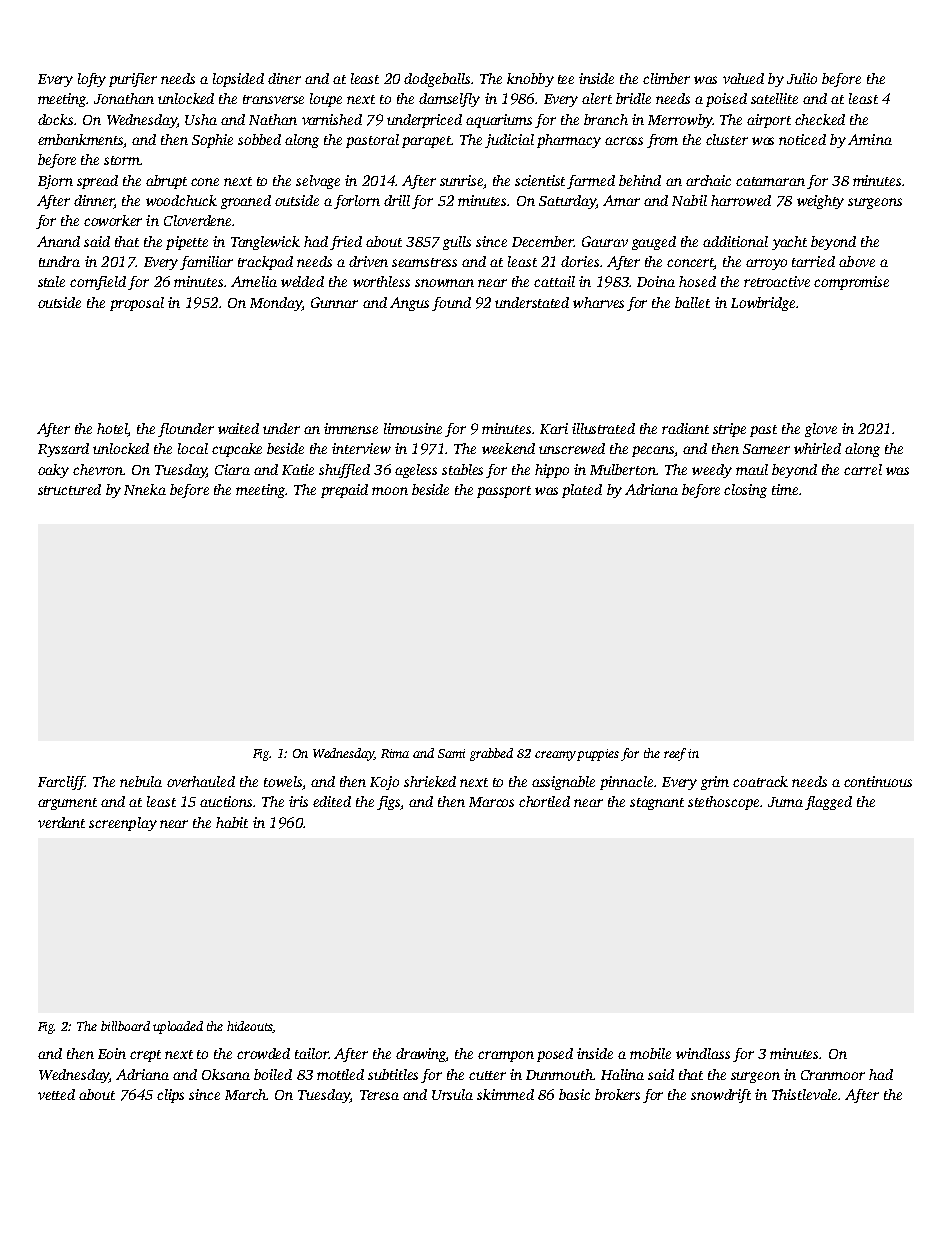  What do you see at coordinates (141, 781) in the page?
I see `nebula` at bounding box center [141, 781].
